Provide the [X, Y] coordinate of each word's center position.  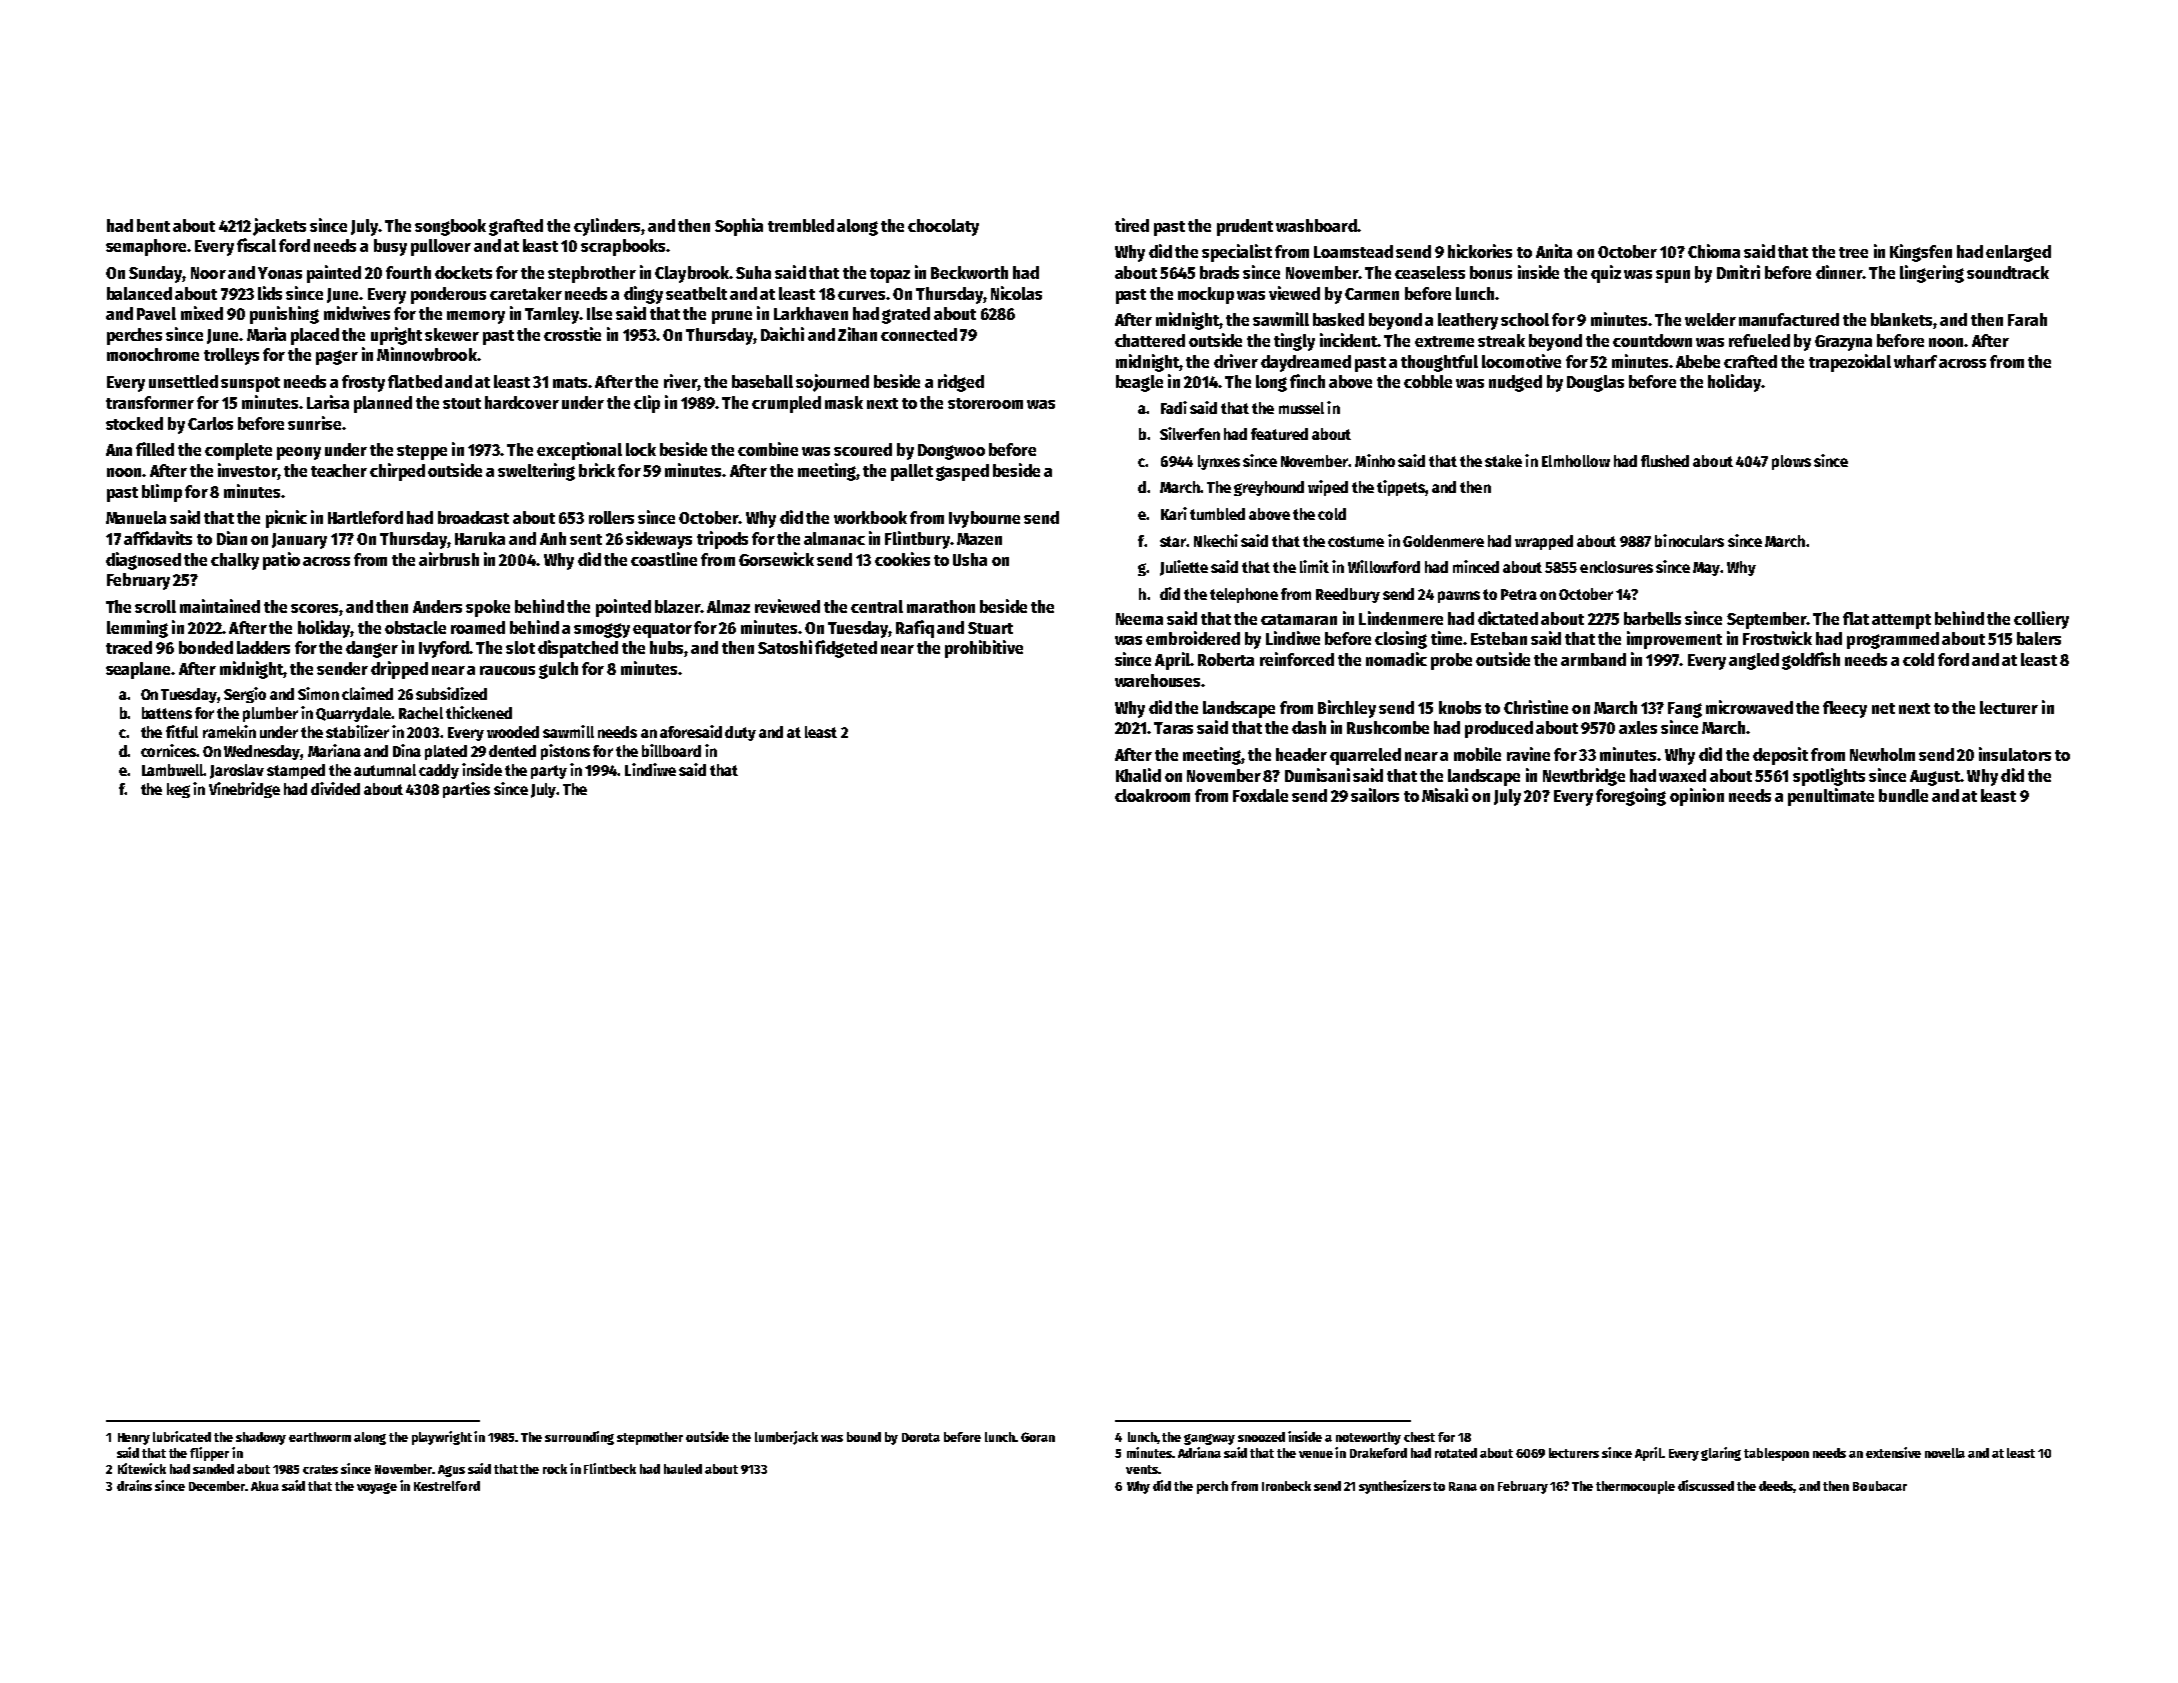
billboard [671, 750]
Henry [134, 1439]
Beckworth [969, 272]
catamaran [1299, 619]
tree [1853, 252]
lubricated [182, 1436]
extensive [1893, 1452]
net [1883, 708]
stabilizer [357, 731]
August [1935, 778]
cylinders [607, 227]
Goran [1038, 1437]
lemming [137, 629]
